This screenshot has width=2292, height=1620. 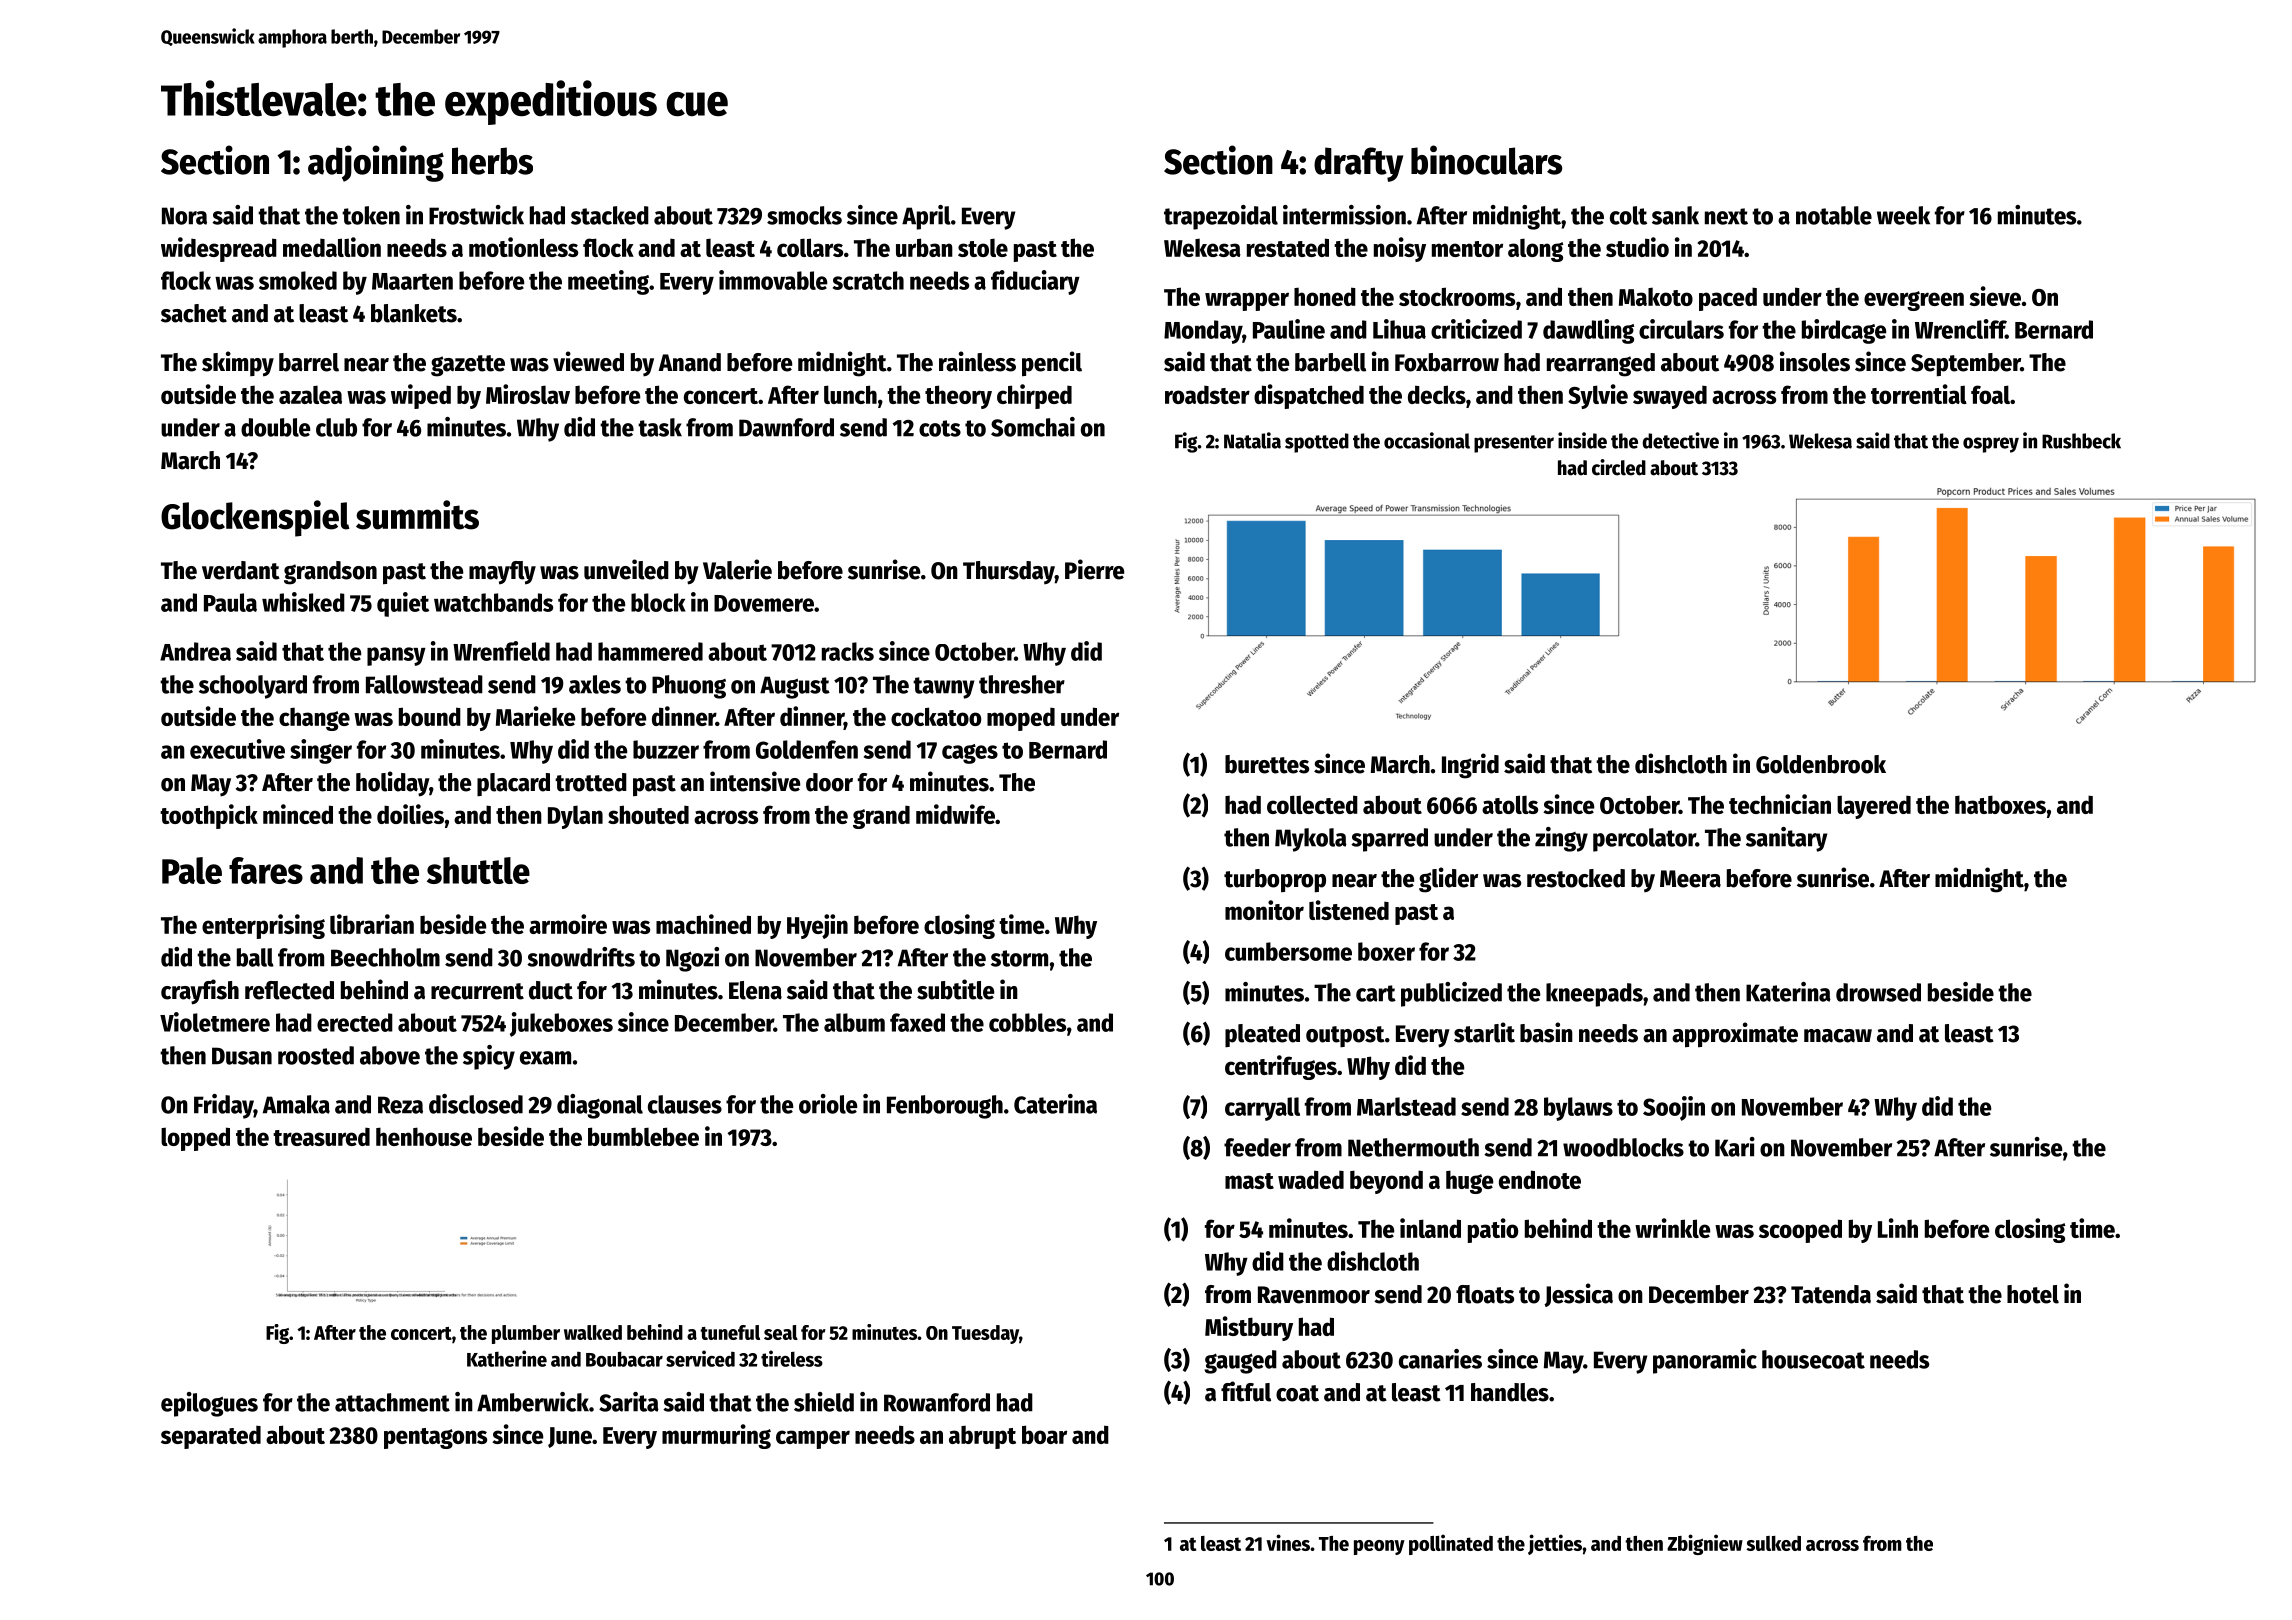 I want to click on circled, so click(x=1619, y=467).
